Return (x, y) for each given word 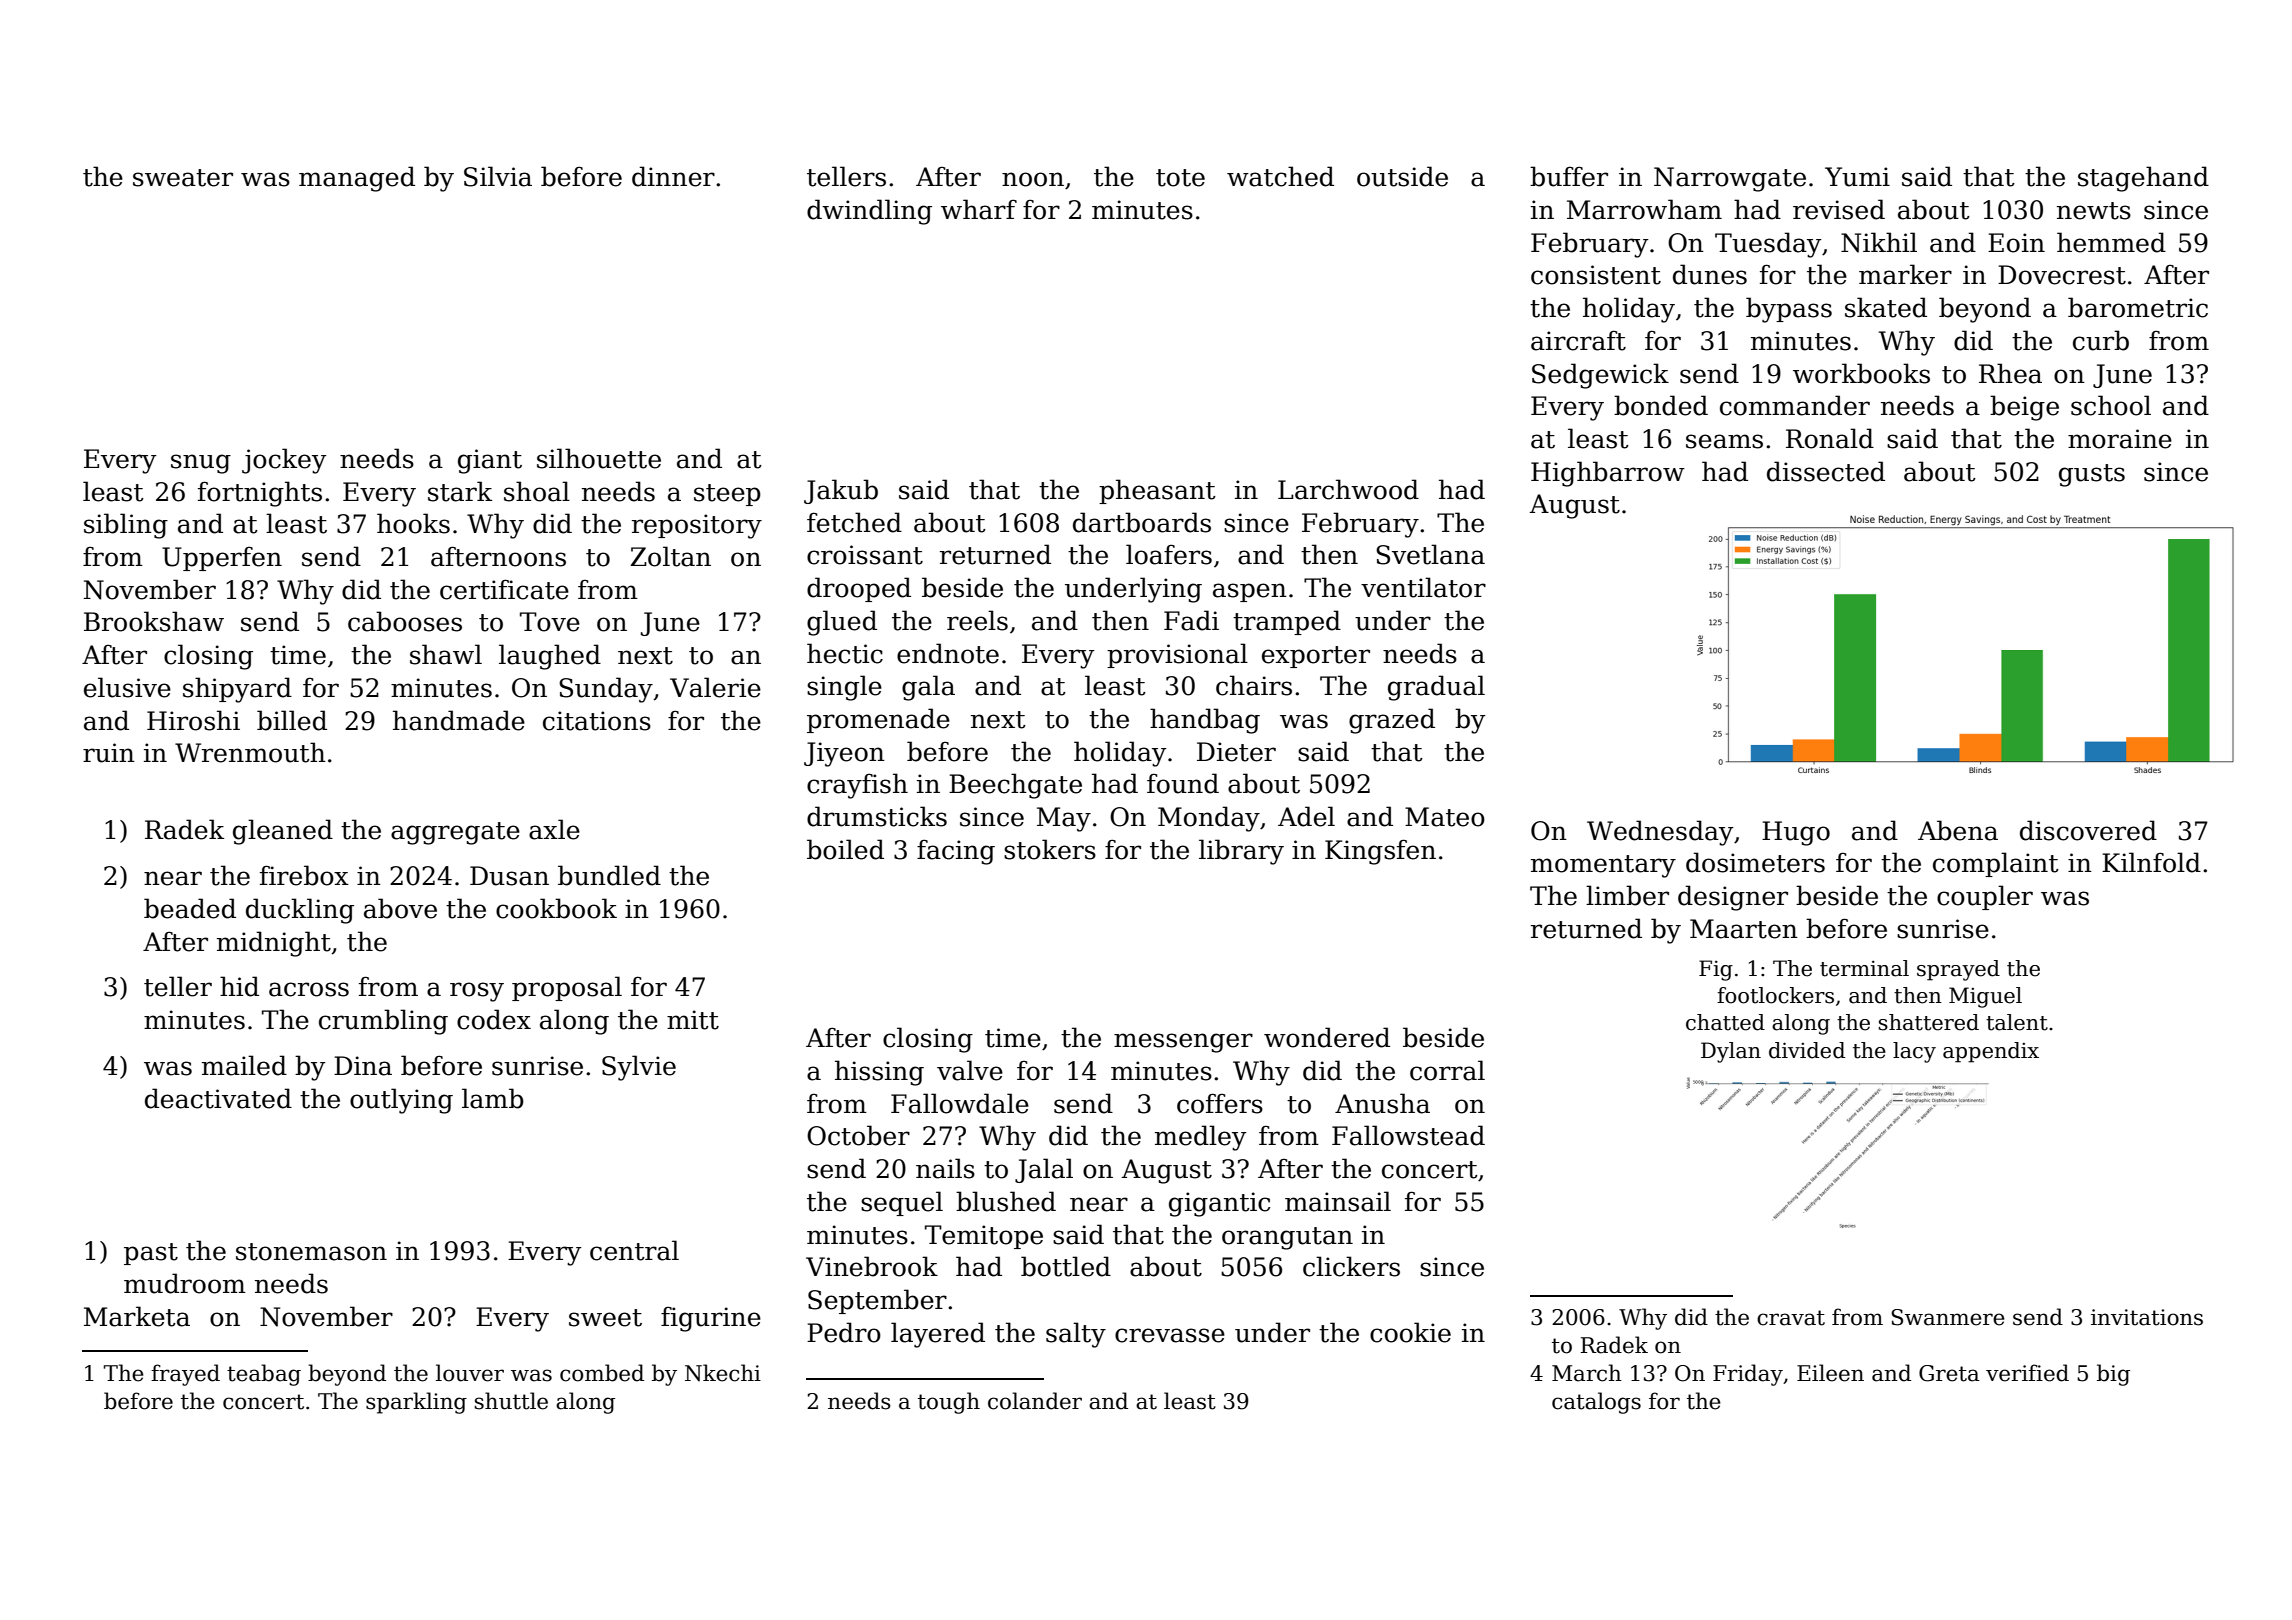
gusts (2092, 475)
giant (490, 461)
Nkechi (723, 1373)
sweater (183, 178)
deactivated (218, 1098)
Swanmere (1948, 1317)
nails (945, 1168)
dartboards (1142, 522)
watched (1280, 176)
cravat (1791, 1318)
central (634, 1250)
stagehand (2143, 179)
